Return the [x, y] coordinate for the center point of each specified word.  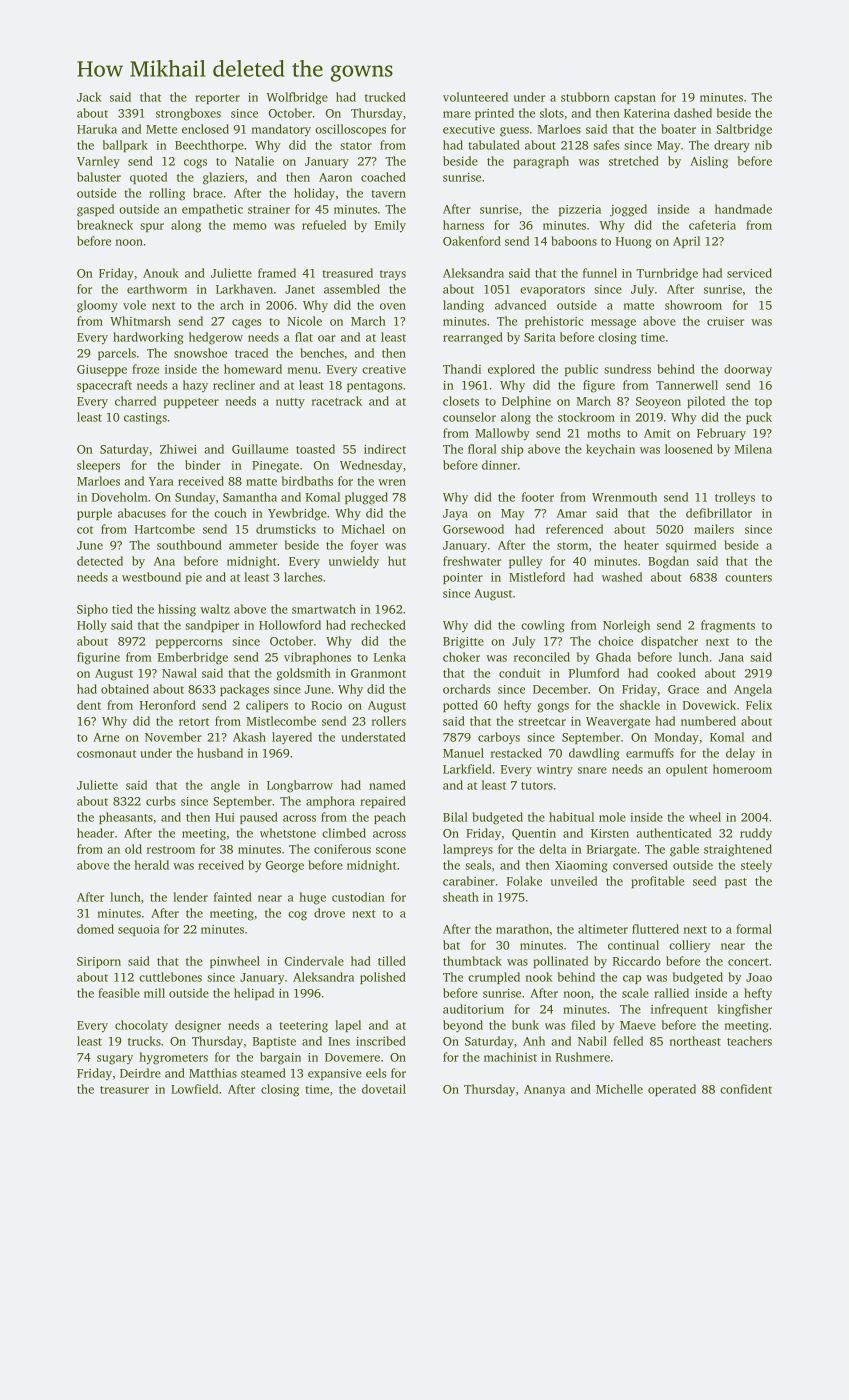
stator [356, 146]
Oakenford [472, 241]
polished [383, 978]
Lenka [390, 657]
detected [100, 561]
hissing [177, 610]
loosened [689, 449]
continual [633, 945]
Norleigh [626, 626]
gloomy [97, 306]
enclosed [205, 129]
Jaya [455, 515]
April [686, 242]
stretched [634, 161]
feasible [119, 993]
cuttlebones [170, 977]
